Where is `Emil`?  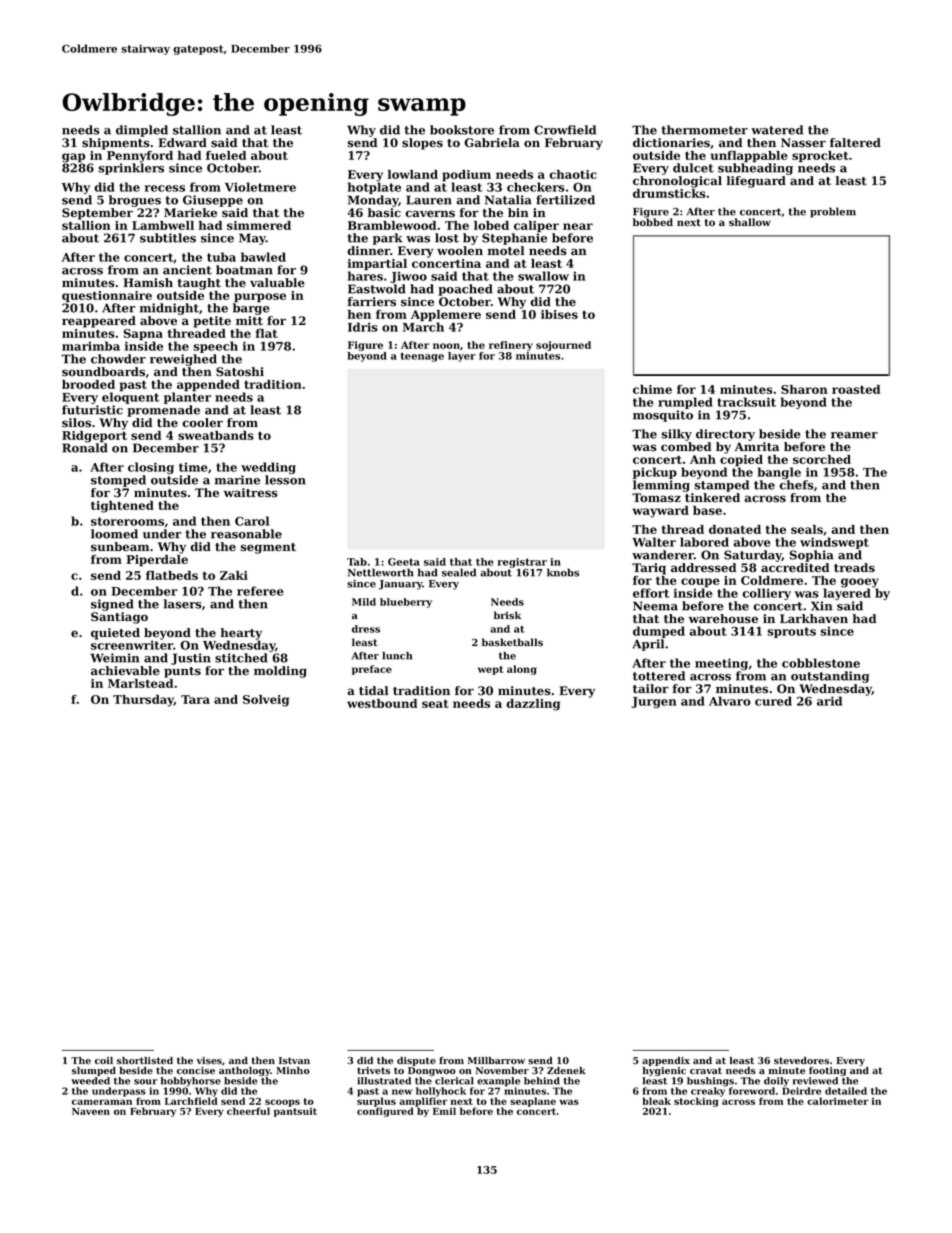 Emil is located at coordinates (444, 1111).
